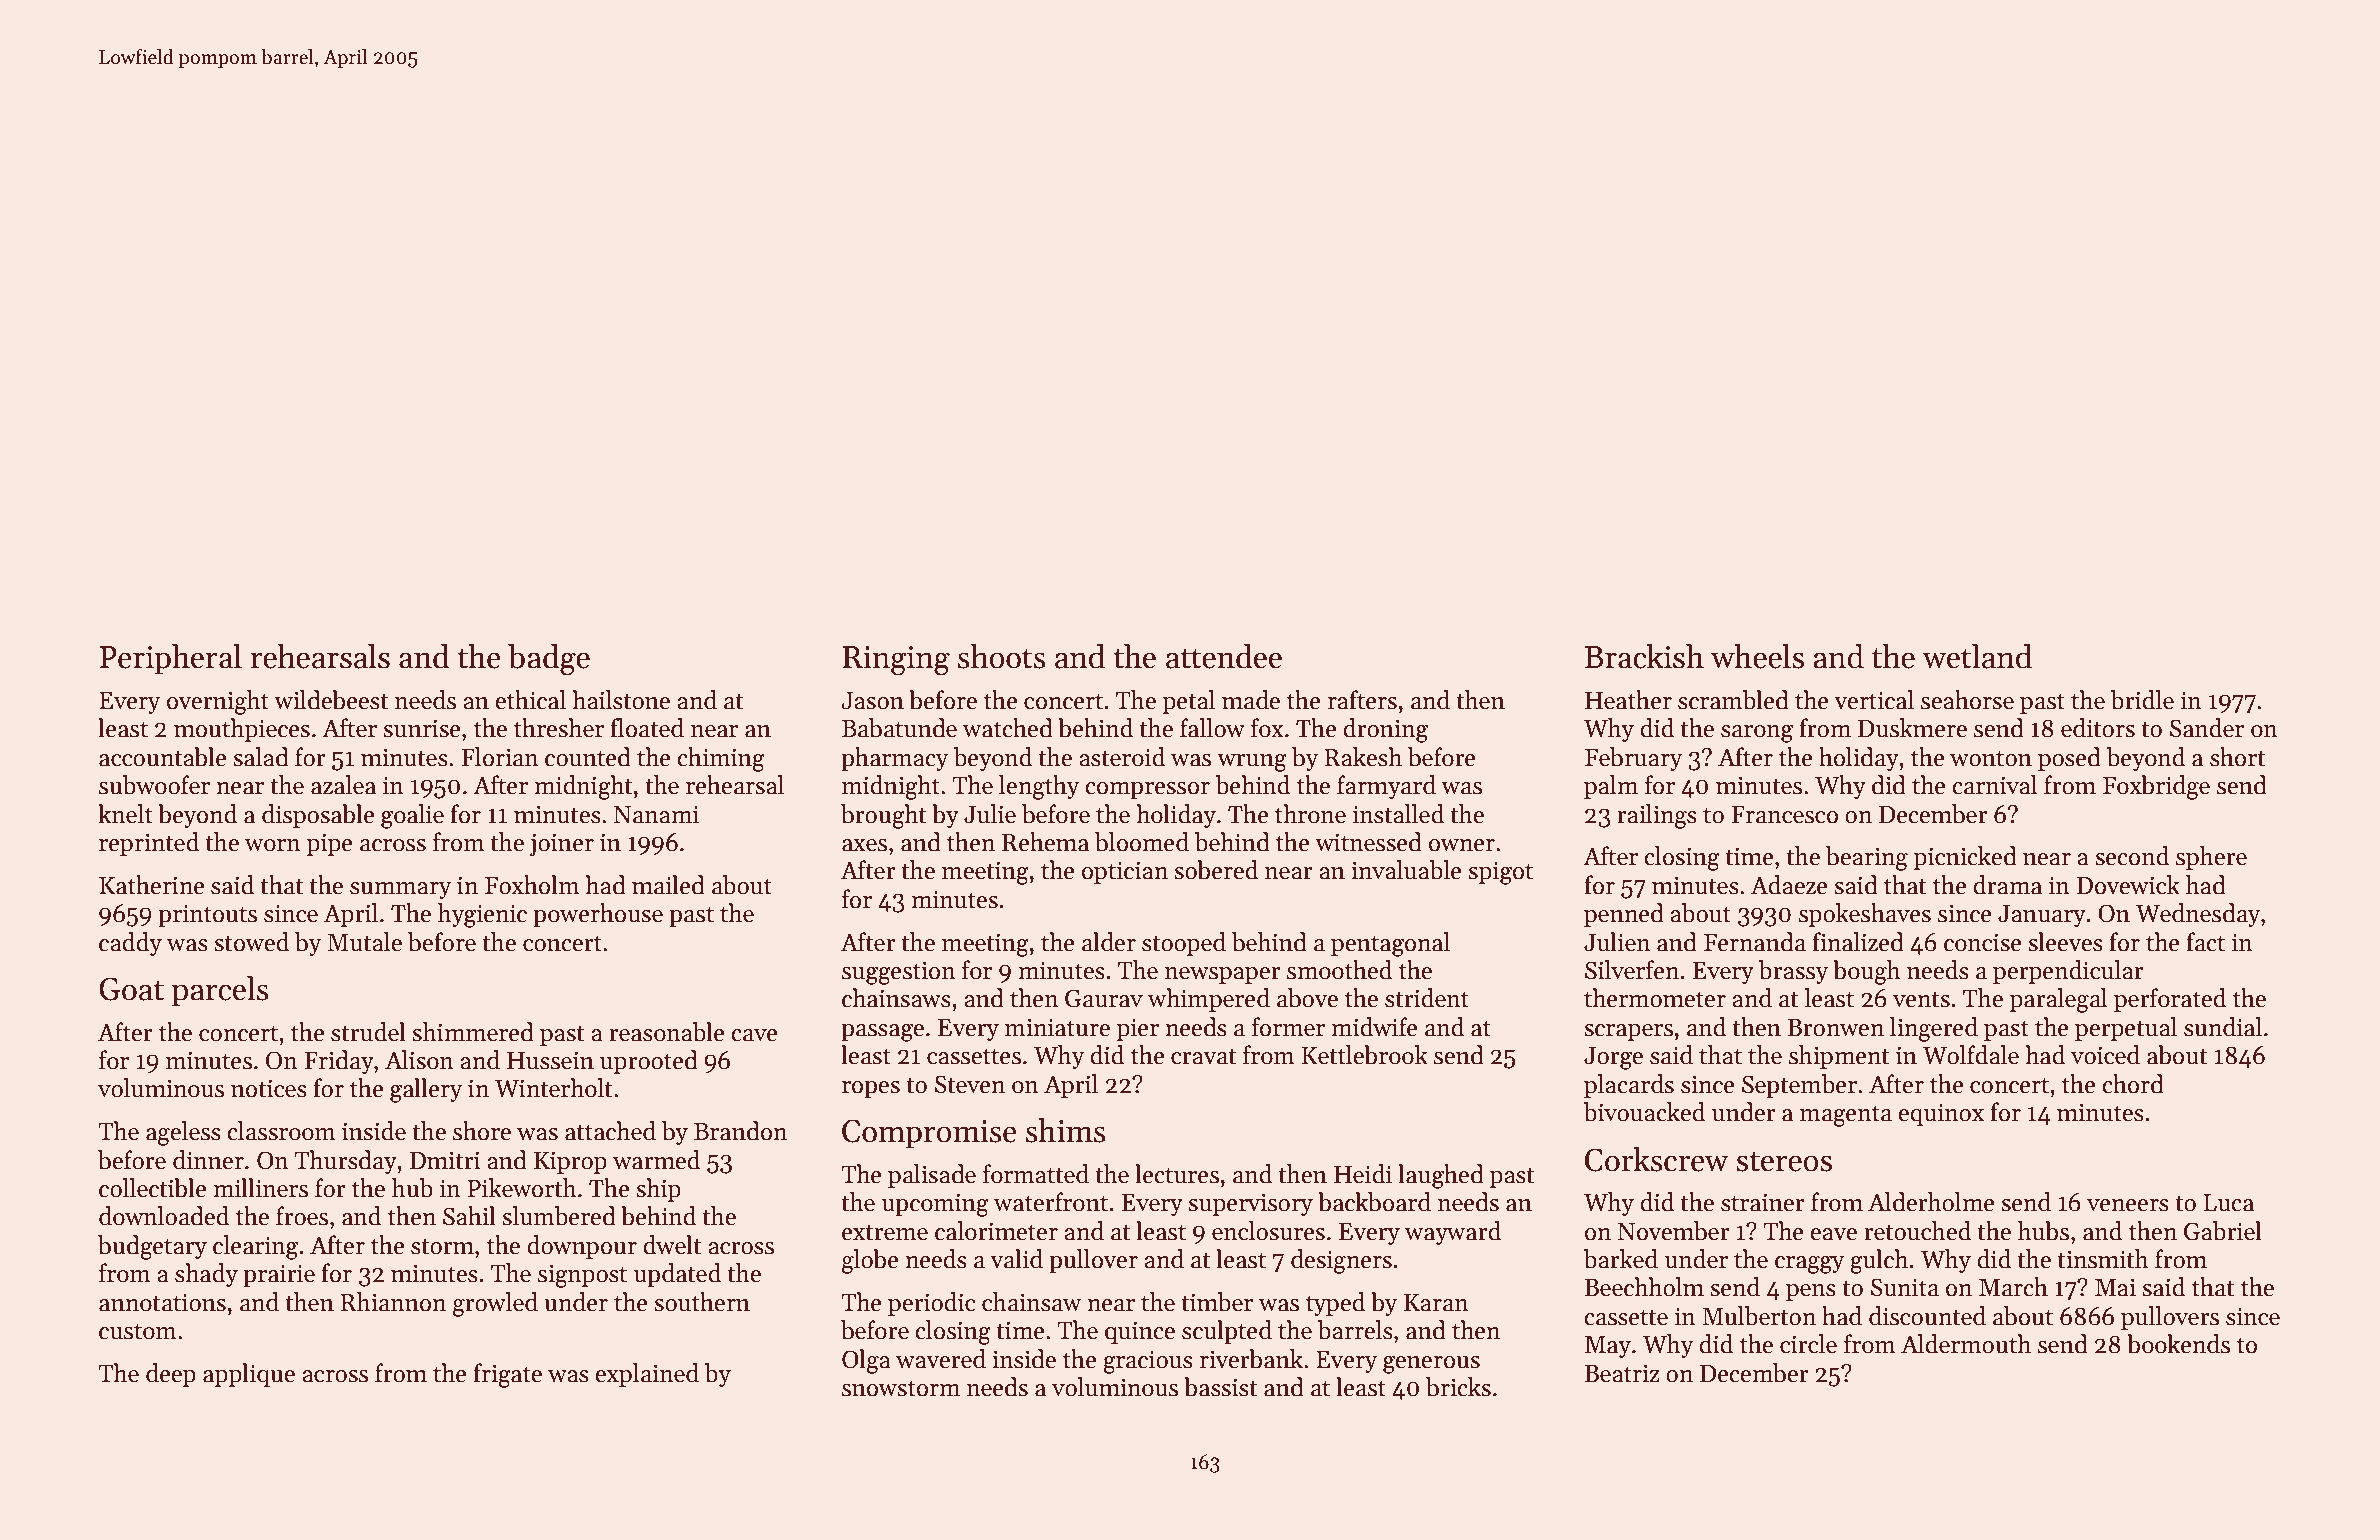  Describe the element at coordinates (1622, 1373) in the screenshot. I see `Beatriz` at that location.
